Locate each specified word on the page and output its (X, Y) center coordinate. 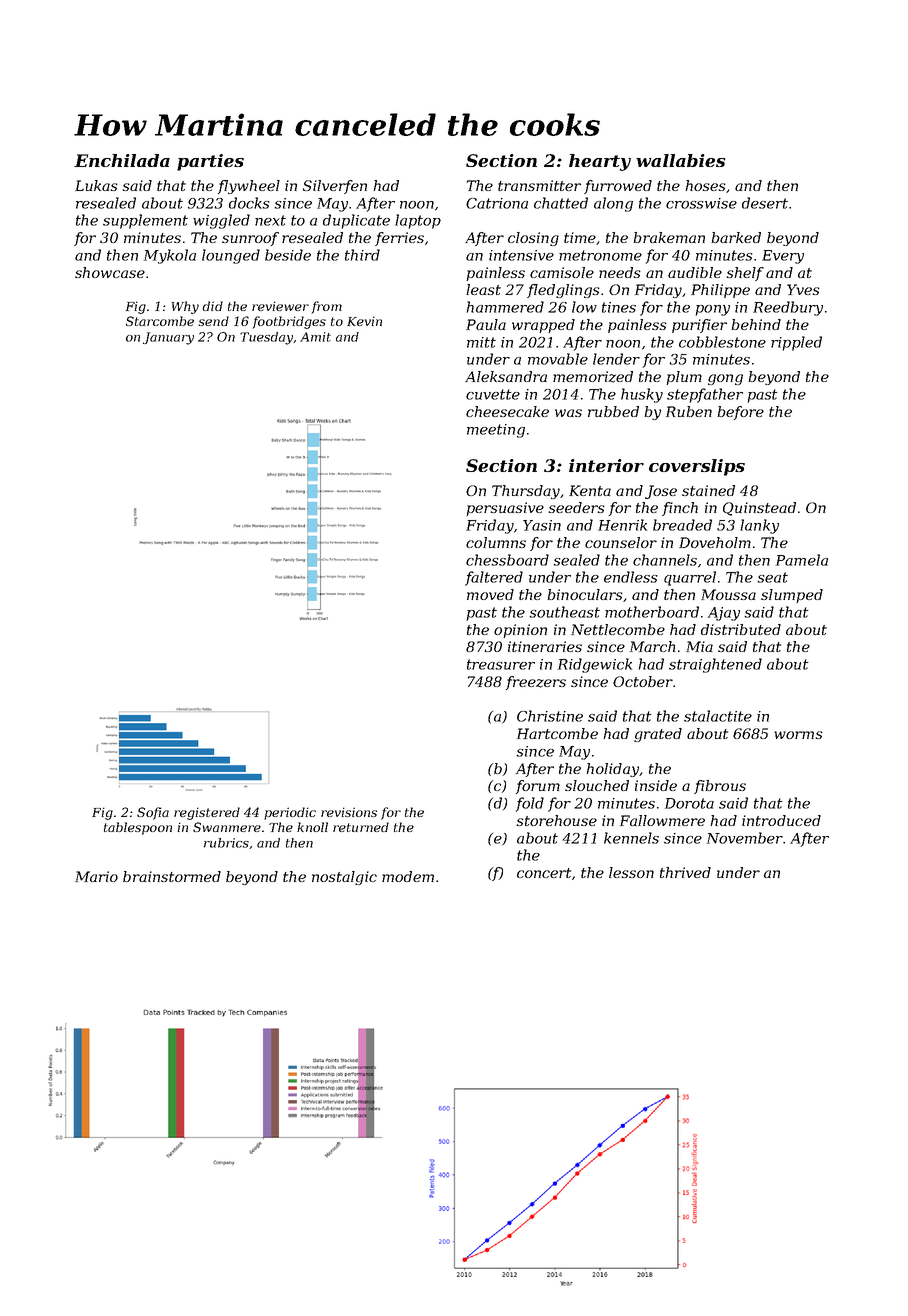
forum (538, 787)
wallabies (680, 160)
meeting (496, 431)
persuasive (505, 509)
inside (656, 785)
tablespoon (138, 828)
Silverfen (335, 187)
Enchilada (122, 160)
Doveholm (715, 542)
